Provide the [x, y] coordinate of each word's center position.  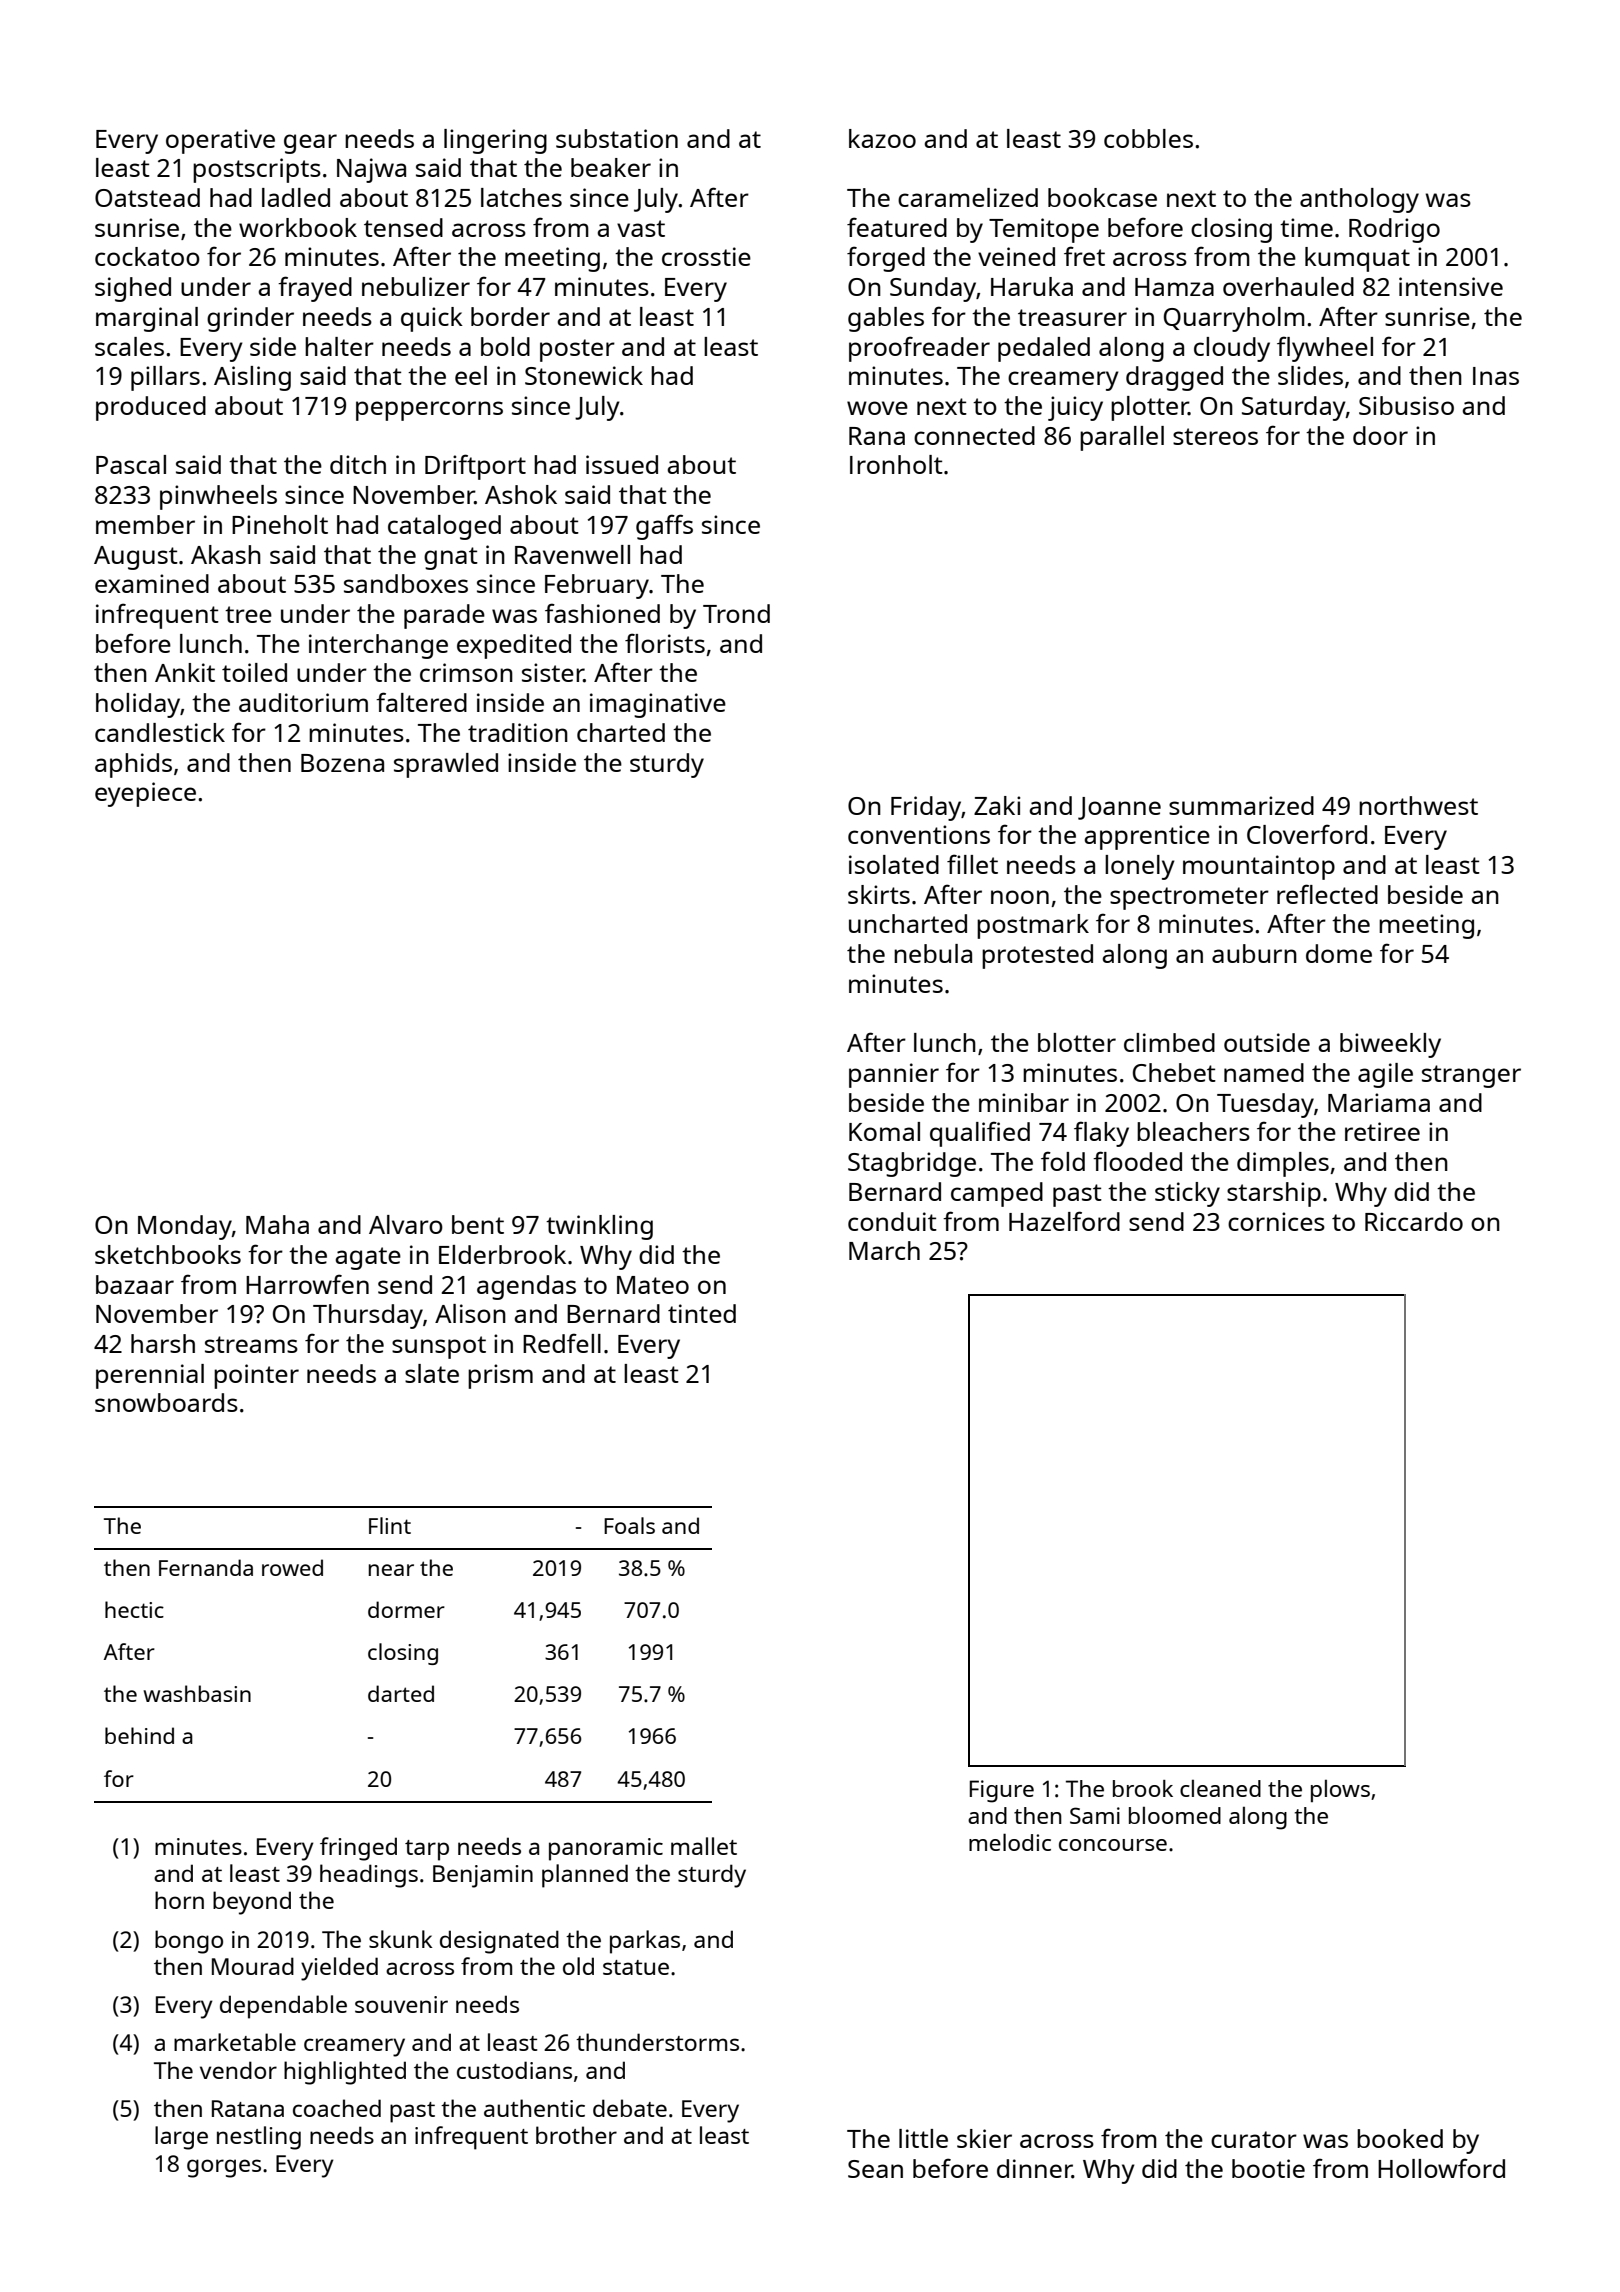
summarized [1241, 805]
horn [179, 1900]
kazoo [882, 138]
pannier [894, 1075]
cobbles [1148, 138]
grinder [250, 319]
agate [368, 1258]
